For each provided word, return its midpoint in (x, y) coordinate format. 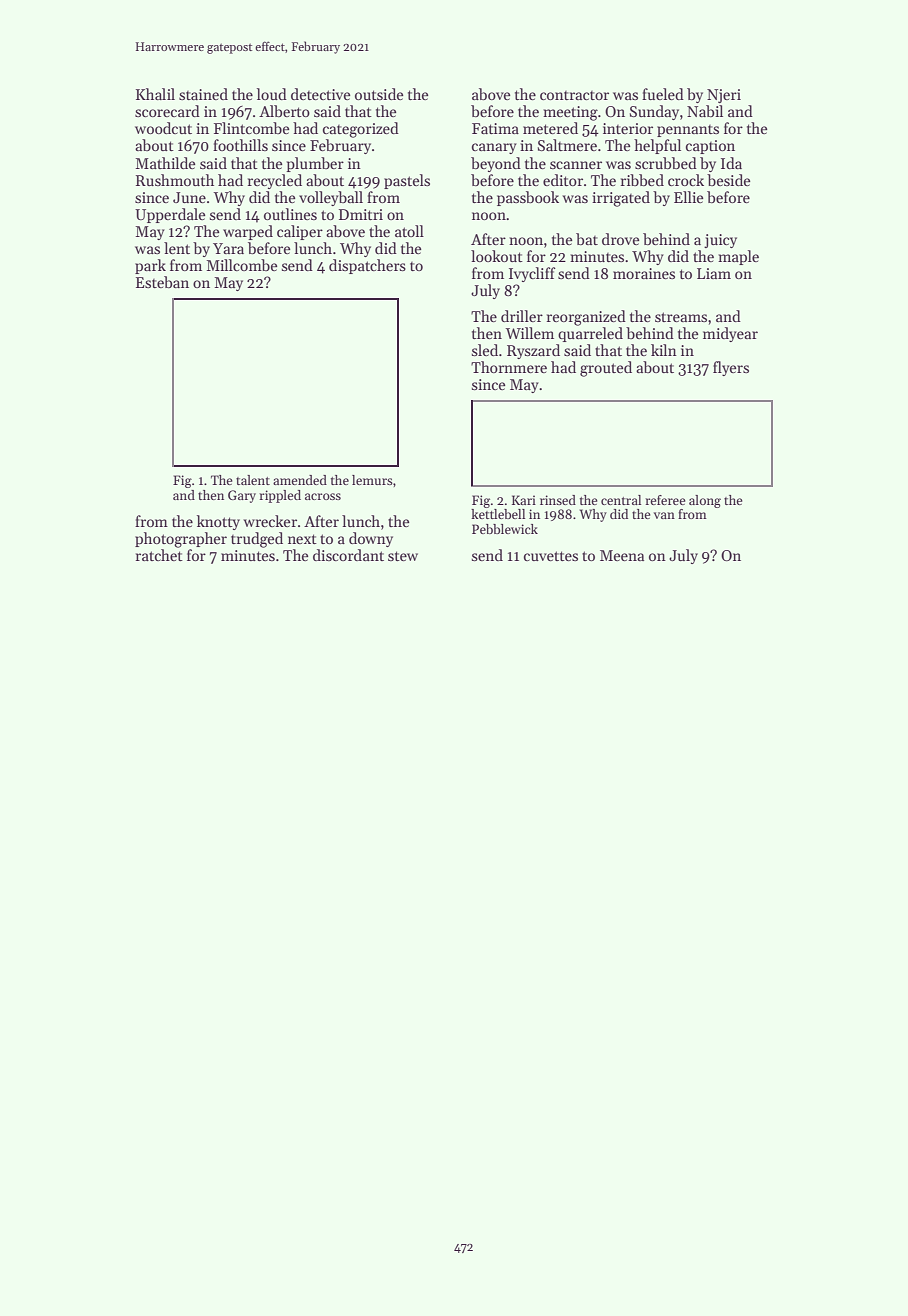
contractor (574, 95)
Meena (622, 555)
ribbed (642, 180)
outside (379, 94)
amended (300, 480)
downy (371, 539)
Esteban (162, 282)
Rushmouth (175, 180)
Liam (714, 273)
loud (272, 94)
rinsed (558, 500)
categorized (361, 130)
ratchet (159, 555)
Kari (524, 500)
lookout (497, 256)
